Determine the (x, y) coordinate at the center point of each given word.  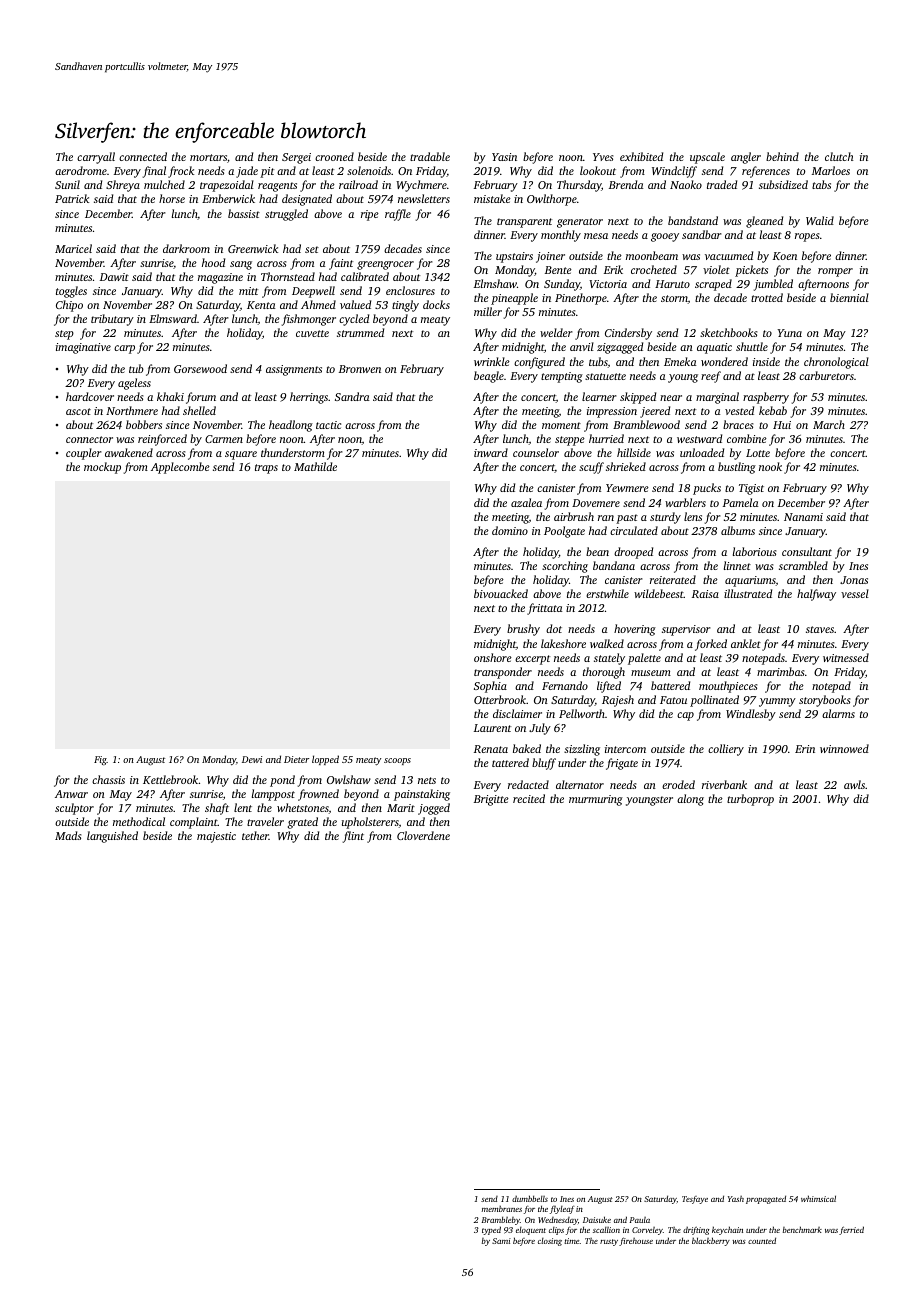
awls (854, 784)
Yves (603, 157)
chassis (108, 779)
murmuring (596, 800)
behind (782, 156)
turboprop (750, 800)
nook (770, 466)
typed (491, 1230)
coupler (84, 454)
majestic (216, 837)
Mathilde (315, 466)
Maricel (73, 248)
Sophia (490, 687)
